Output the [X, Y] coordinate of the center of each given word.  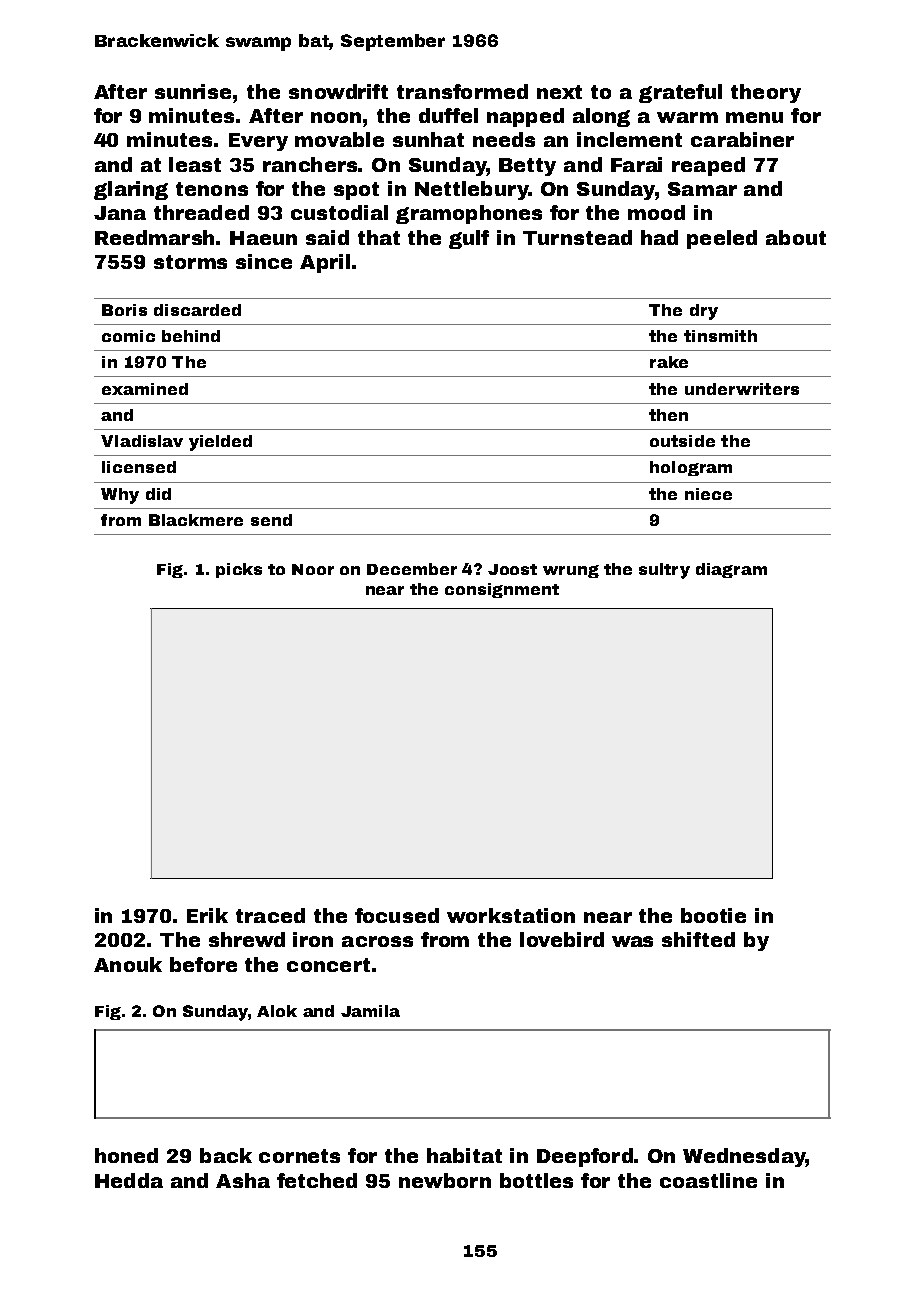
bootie [713, 915]
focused [397, 915]
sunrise [194, 91]
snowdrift [338, 91]
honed [126, 1155]
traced [270, 915]
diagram [731, 570]
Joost [512, 569]
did [158, 494]
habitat [464, 1155]
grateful [680, 93]
